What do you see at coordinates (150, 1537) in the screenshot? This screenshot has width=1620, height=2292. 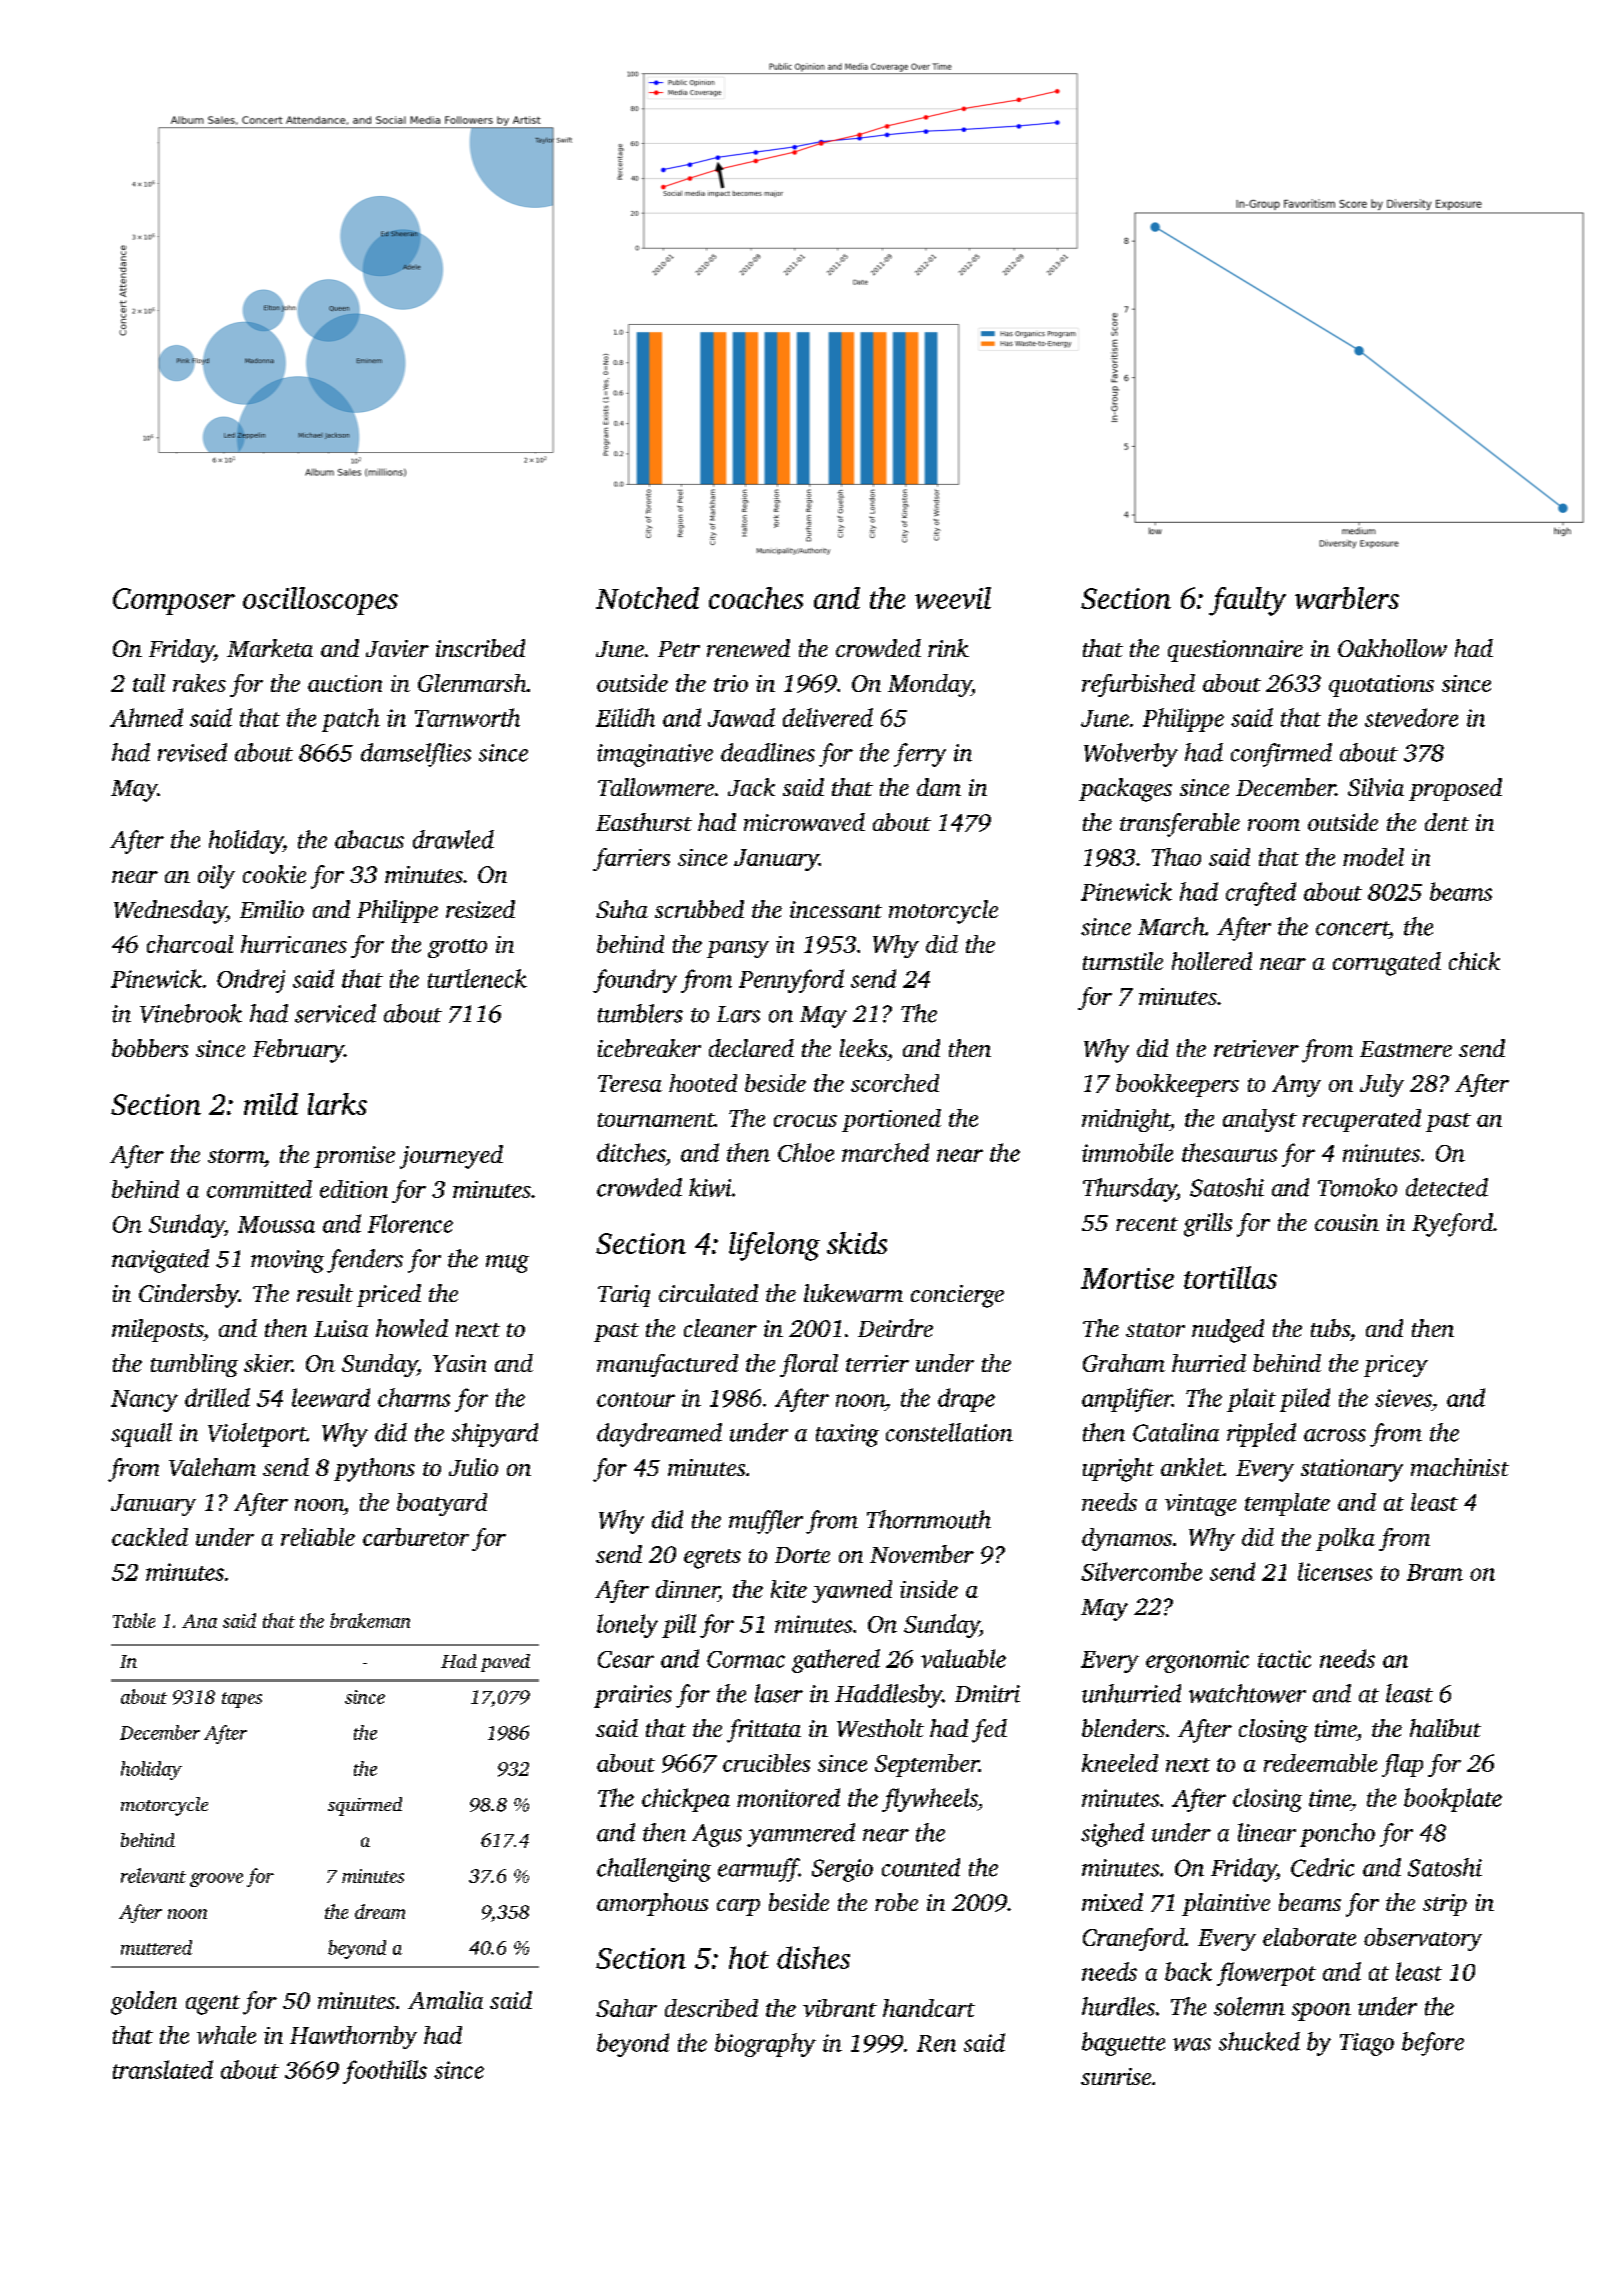 I see `cackled` at bounding box center [150, 1537].
